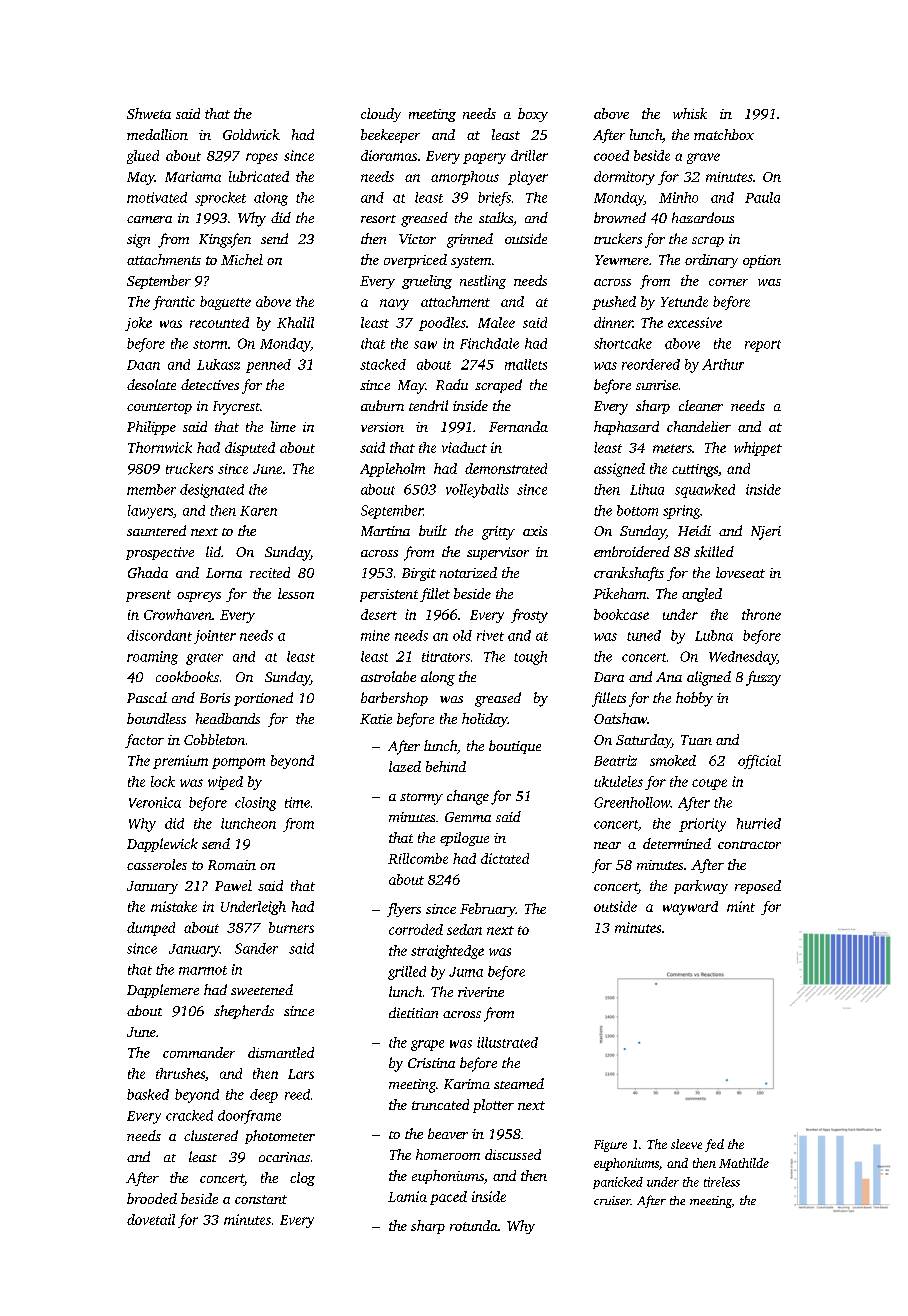  I want to click on Finchdale, so click(489, 343).
